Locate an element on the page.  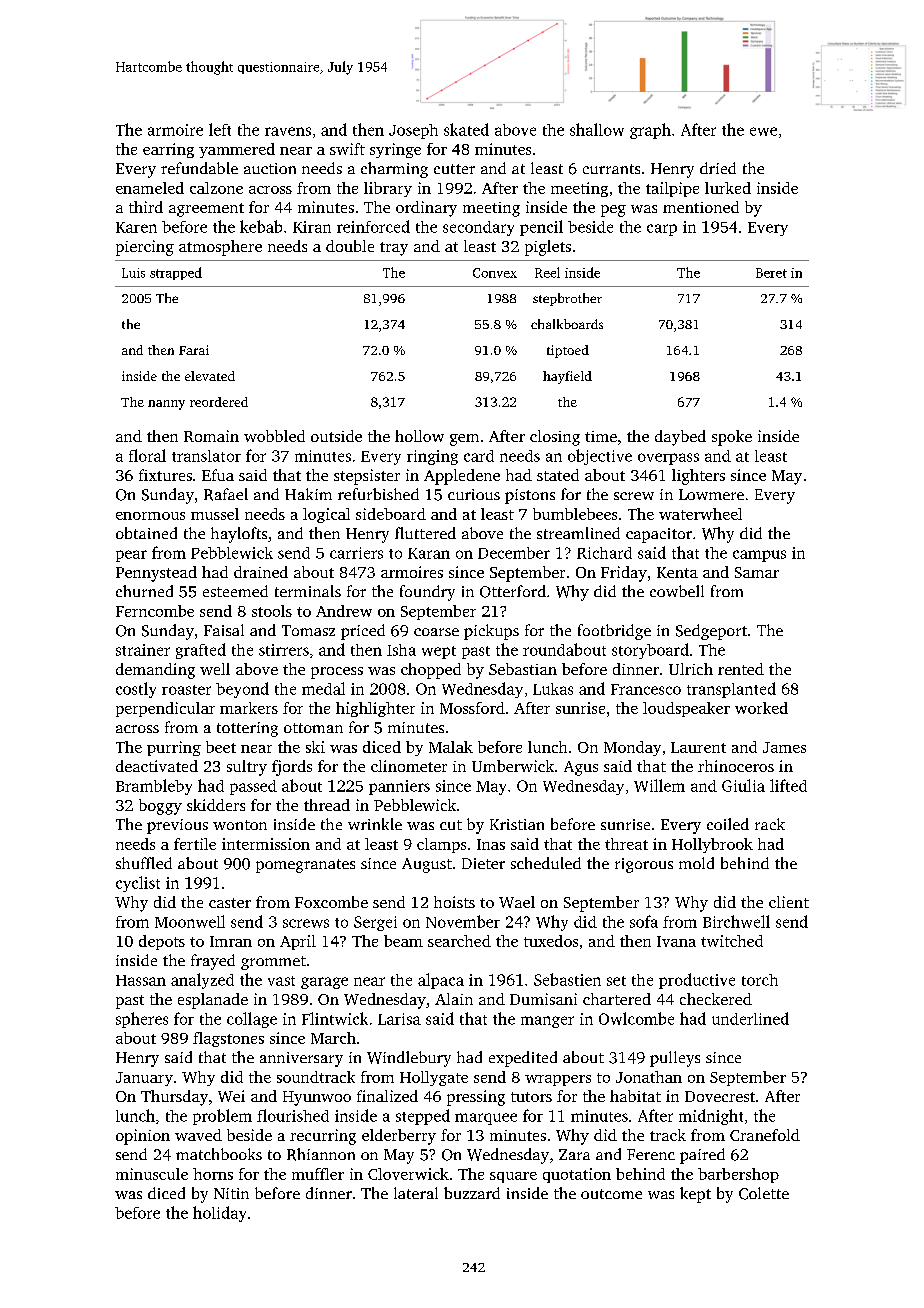
clinometer is located at coordinates (409, 766).
